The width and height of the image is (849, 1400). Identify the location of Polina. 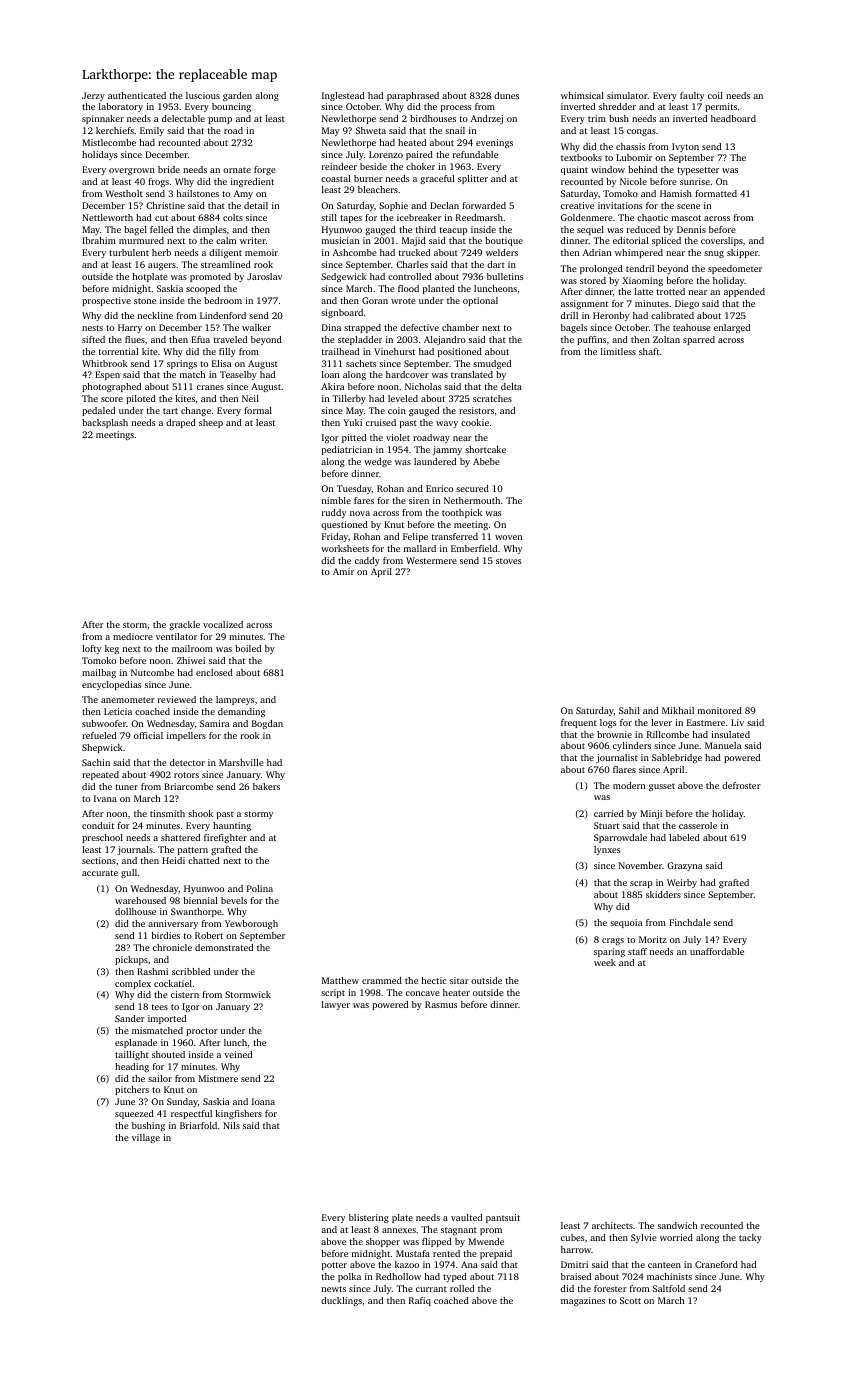
(260, 888).
